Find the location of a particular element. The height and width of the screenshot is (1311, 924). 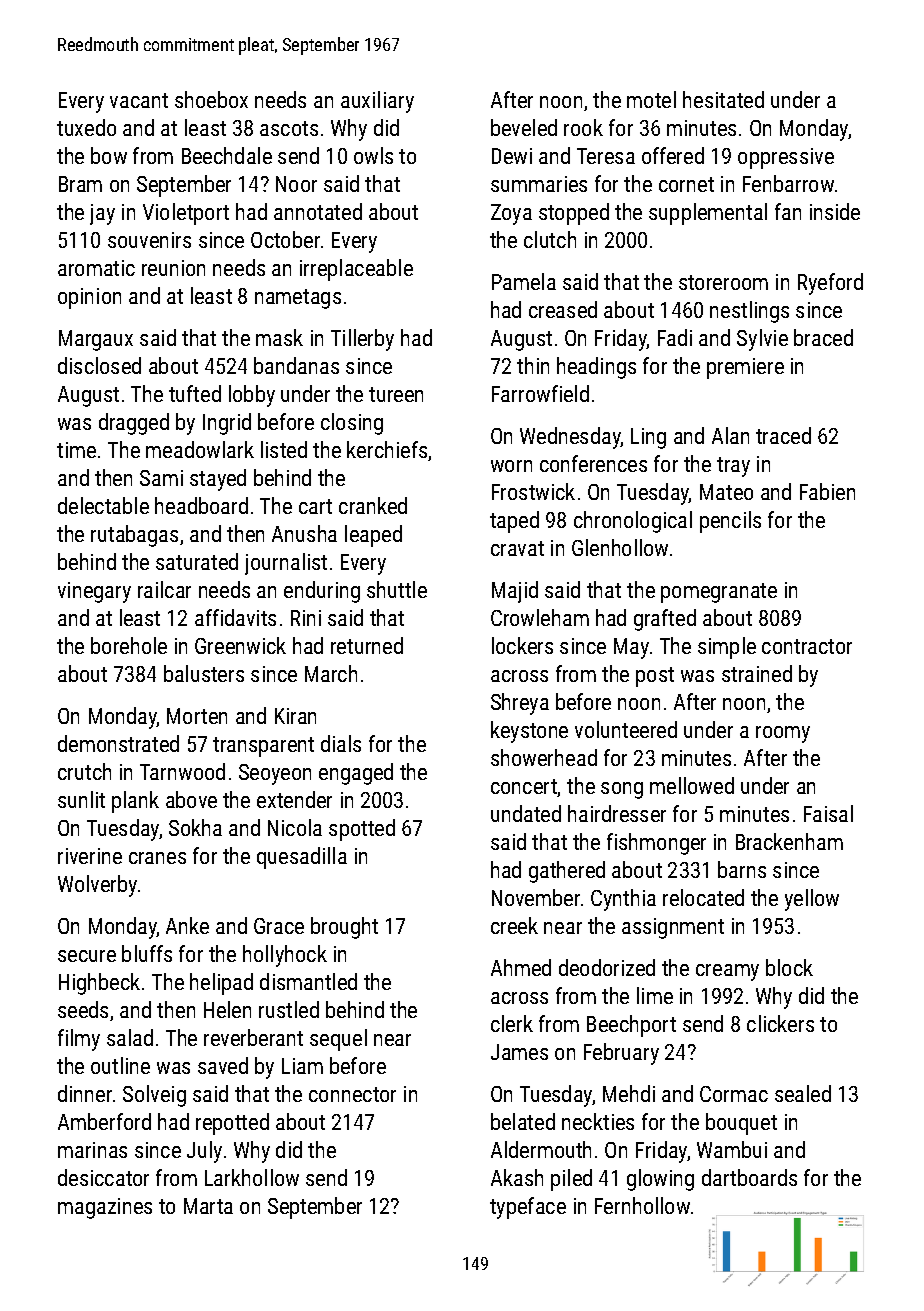

stopped is located at coordinates (574, 214).
